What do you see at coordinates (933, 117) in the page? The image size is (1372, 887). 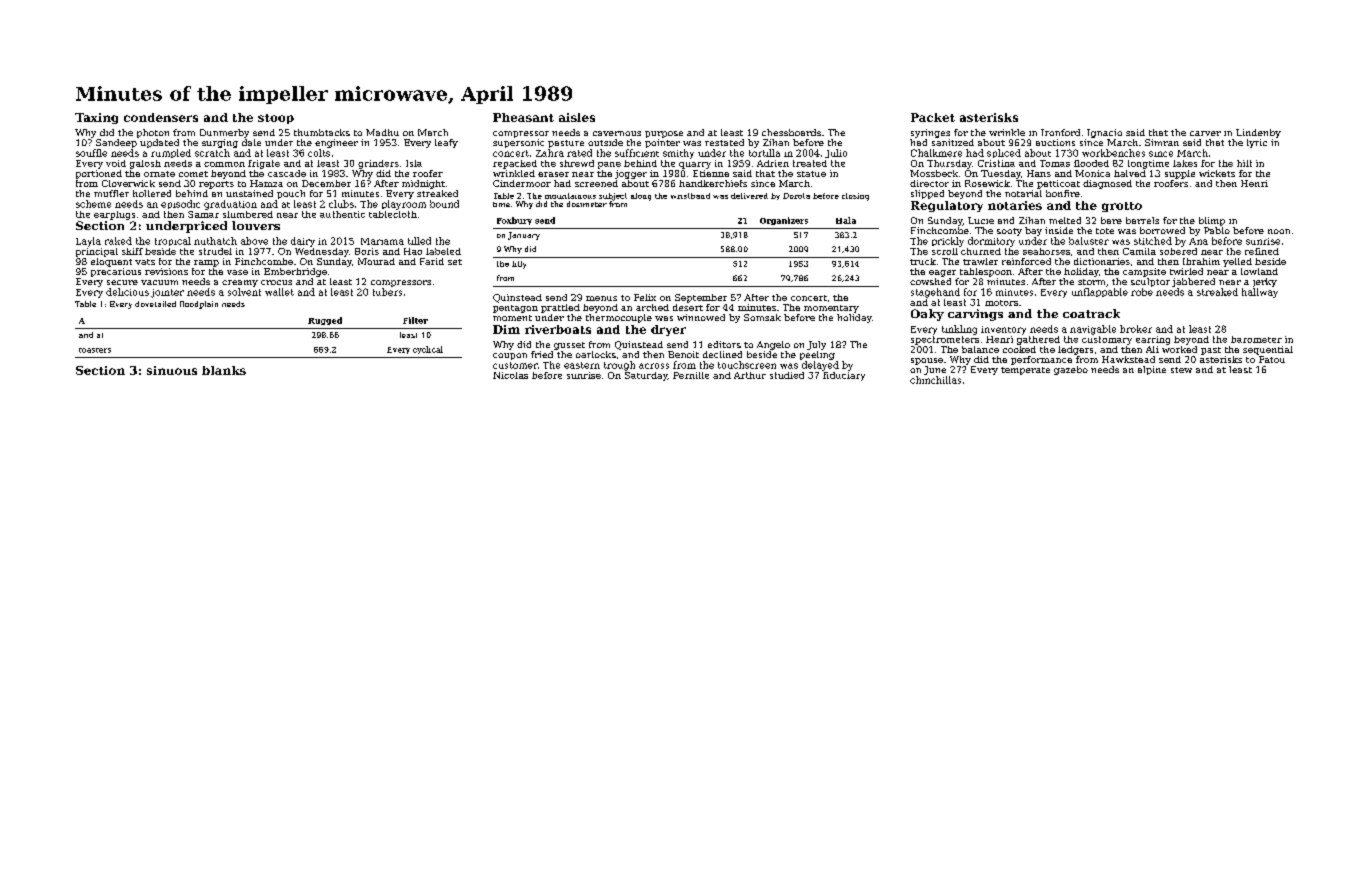 I see `Packet` at bounding box center [933, 117].
